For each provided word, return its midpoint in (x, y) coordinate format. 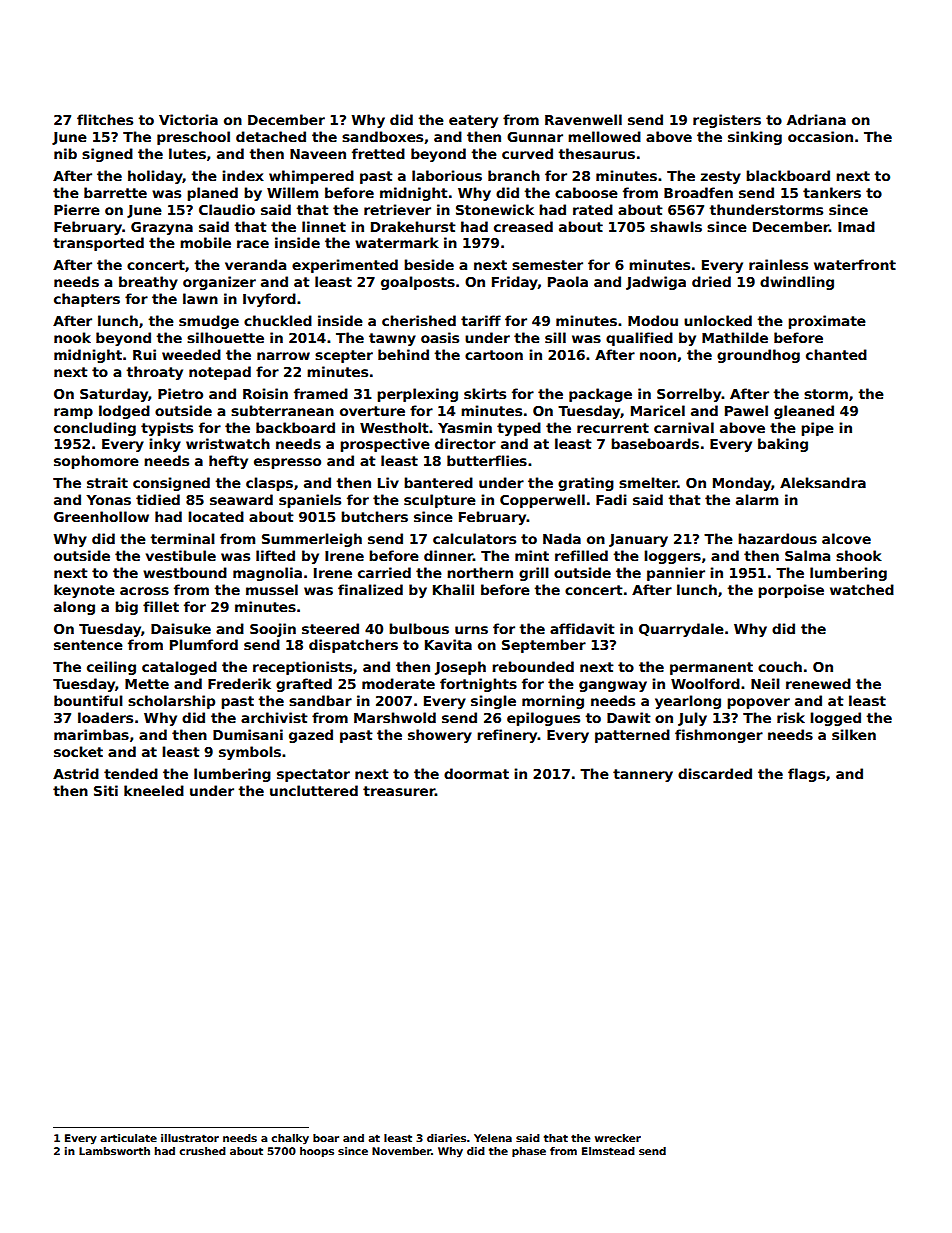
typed (519, 429)
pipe (817, 429)
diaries (446, 1138)
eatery (473, 121)
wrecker (618, 1138)
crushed (202, 1151)
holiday (155, 177)
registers (727, 121)
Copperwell (542, 501)
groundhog (758, 356)
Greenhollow (101, 516)
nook (72, 337)
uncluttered (314, 790)
